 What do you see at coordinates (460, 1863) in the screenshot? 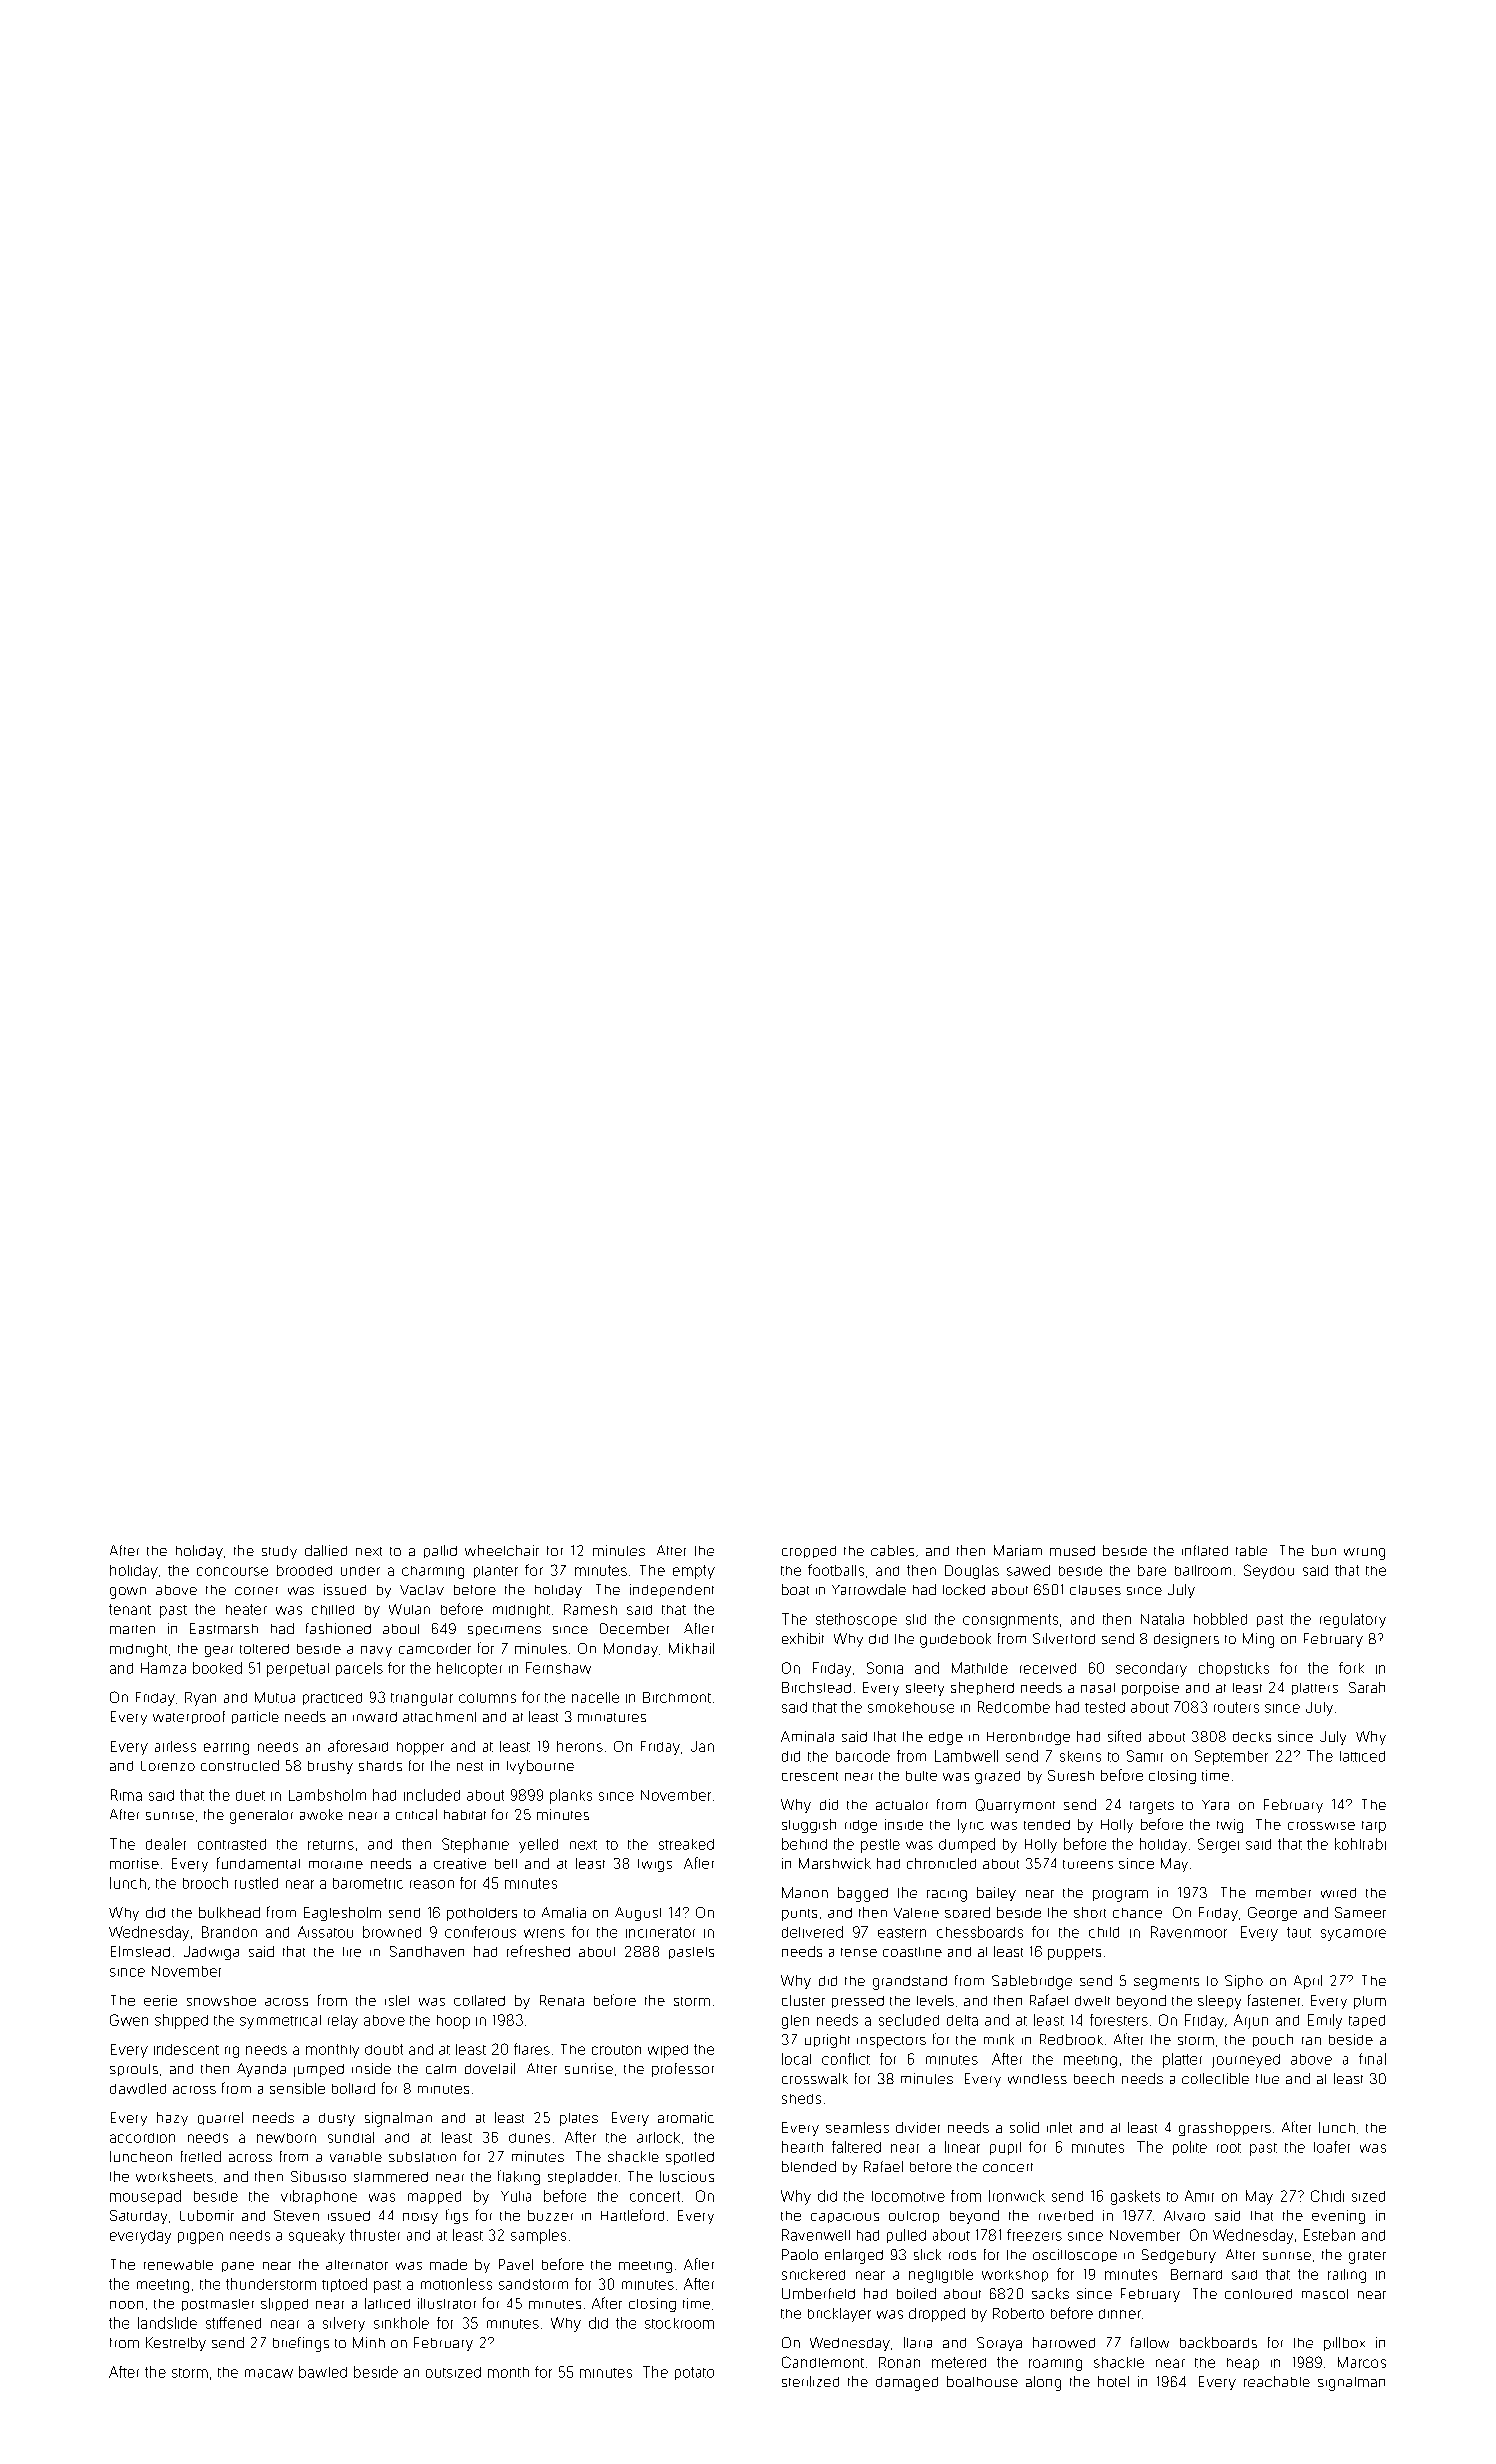
I see `creative` at bounding box center [460, 1863].
